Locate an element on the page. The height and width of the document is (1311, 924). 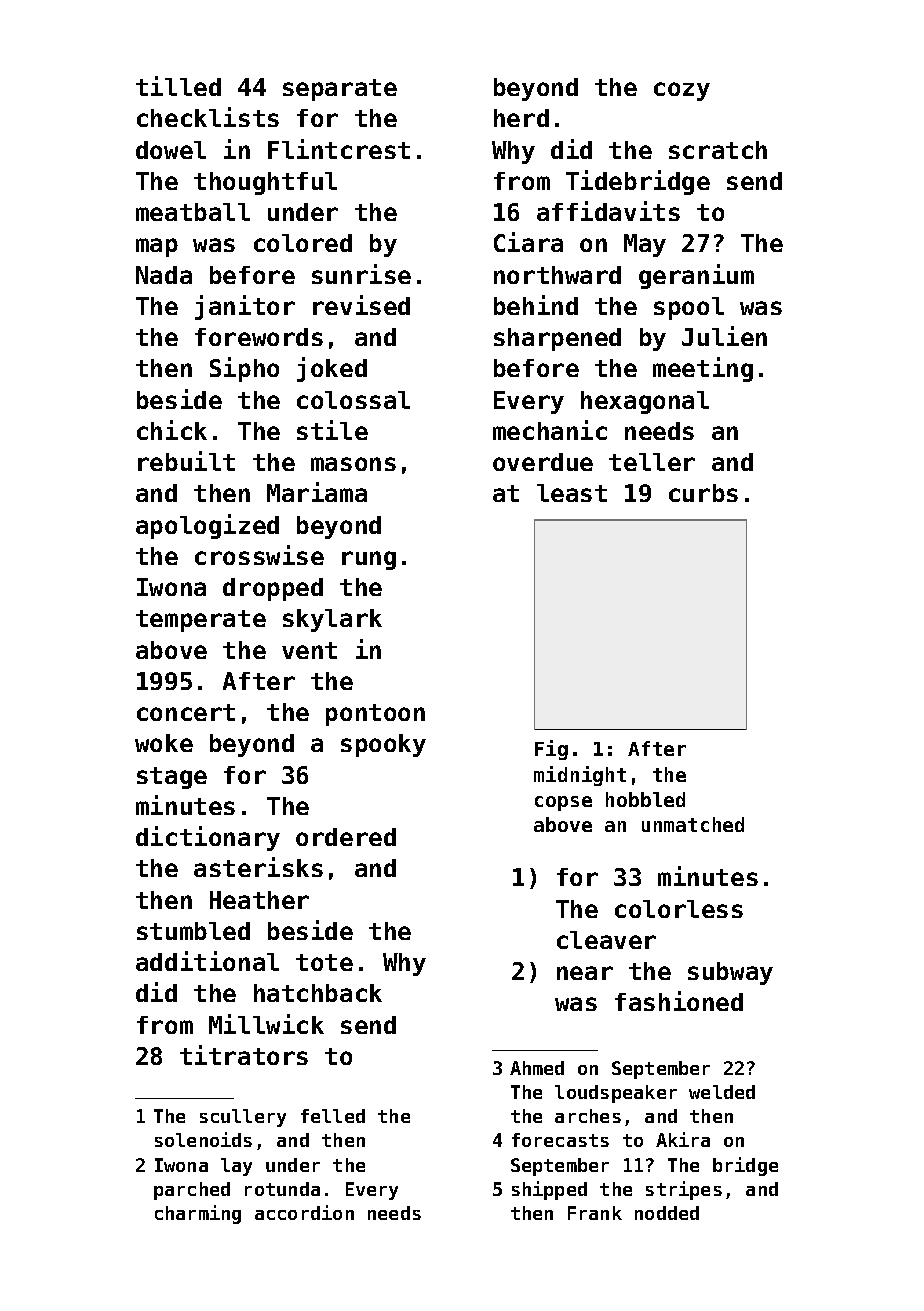
cozy is located at coordinates (682, 91).
